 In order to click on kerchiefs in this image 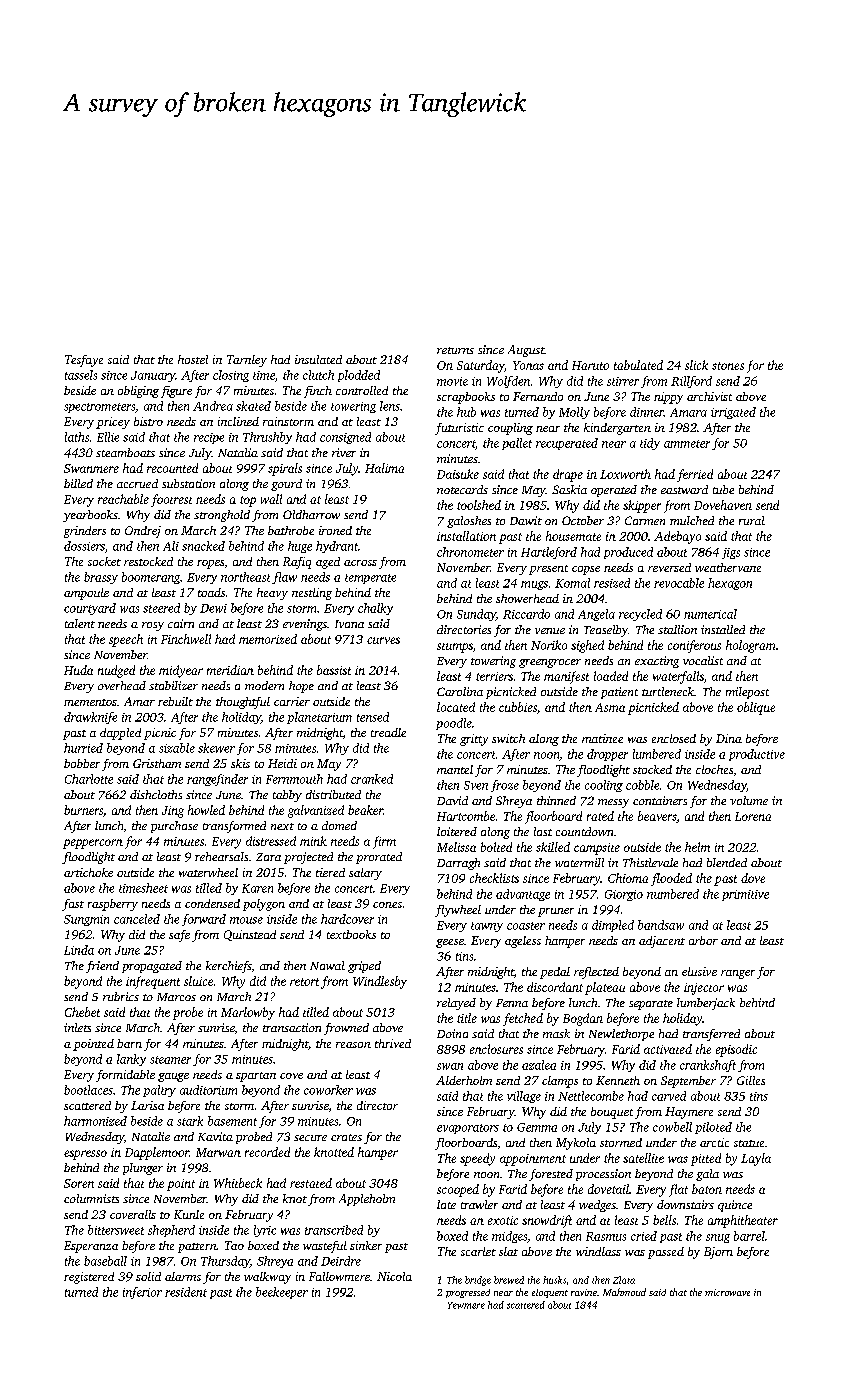, I will do `click(229, 967)`.
